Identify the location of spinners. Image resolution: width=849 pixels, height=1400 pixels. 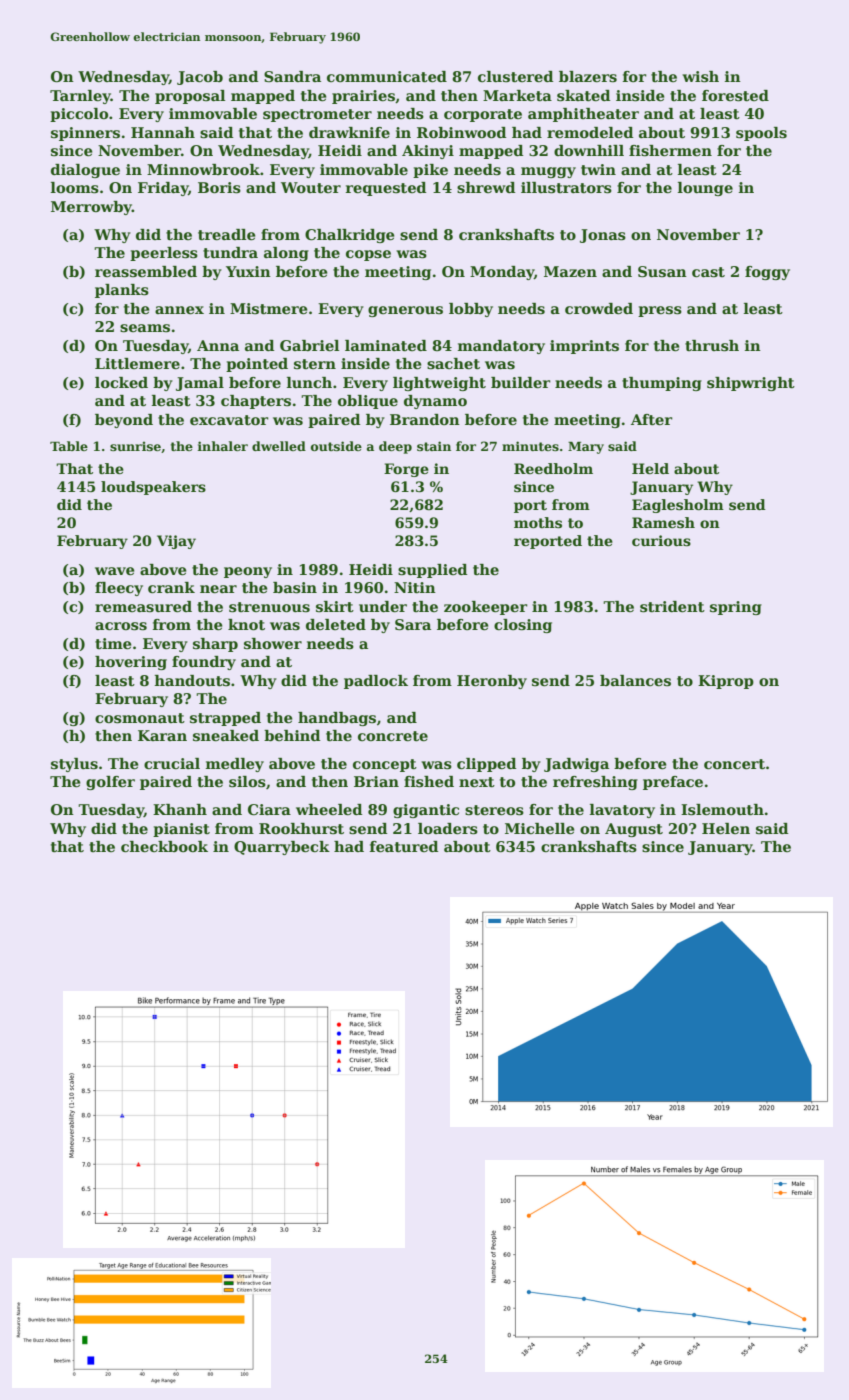
(85, 134).
